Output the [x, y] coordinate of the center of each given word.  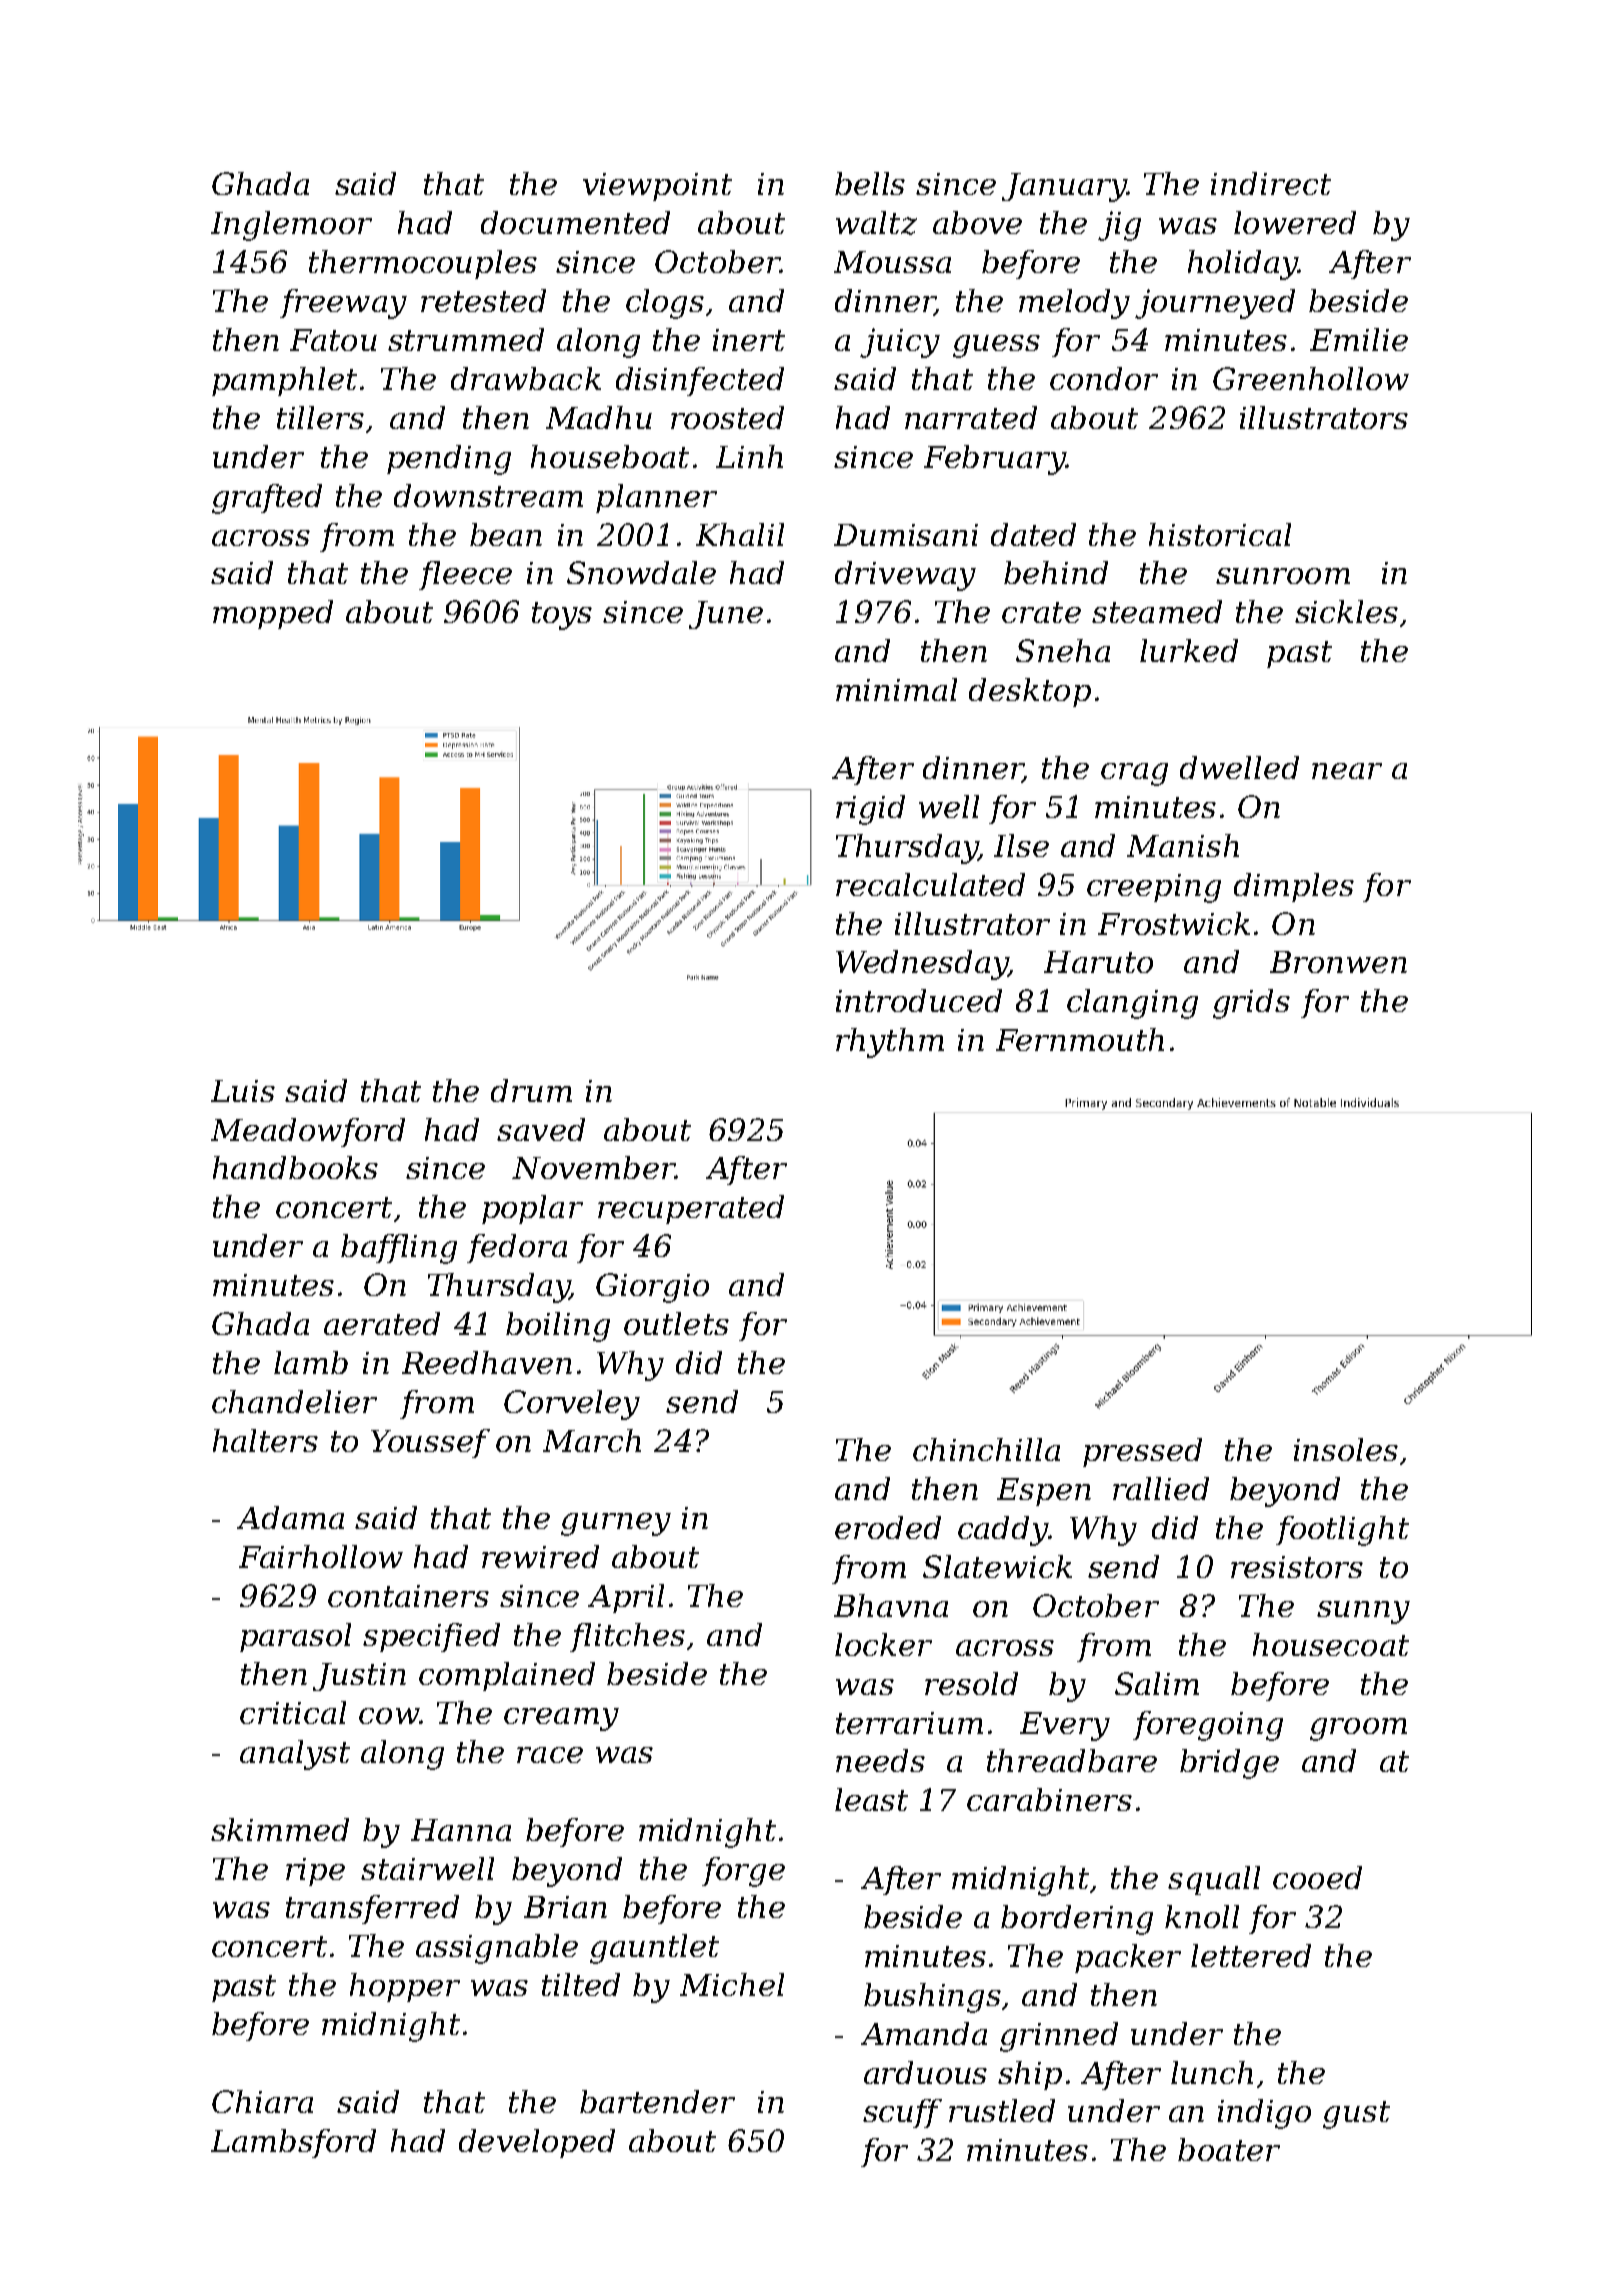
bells [870, 183]
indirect [1271, 183]
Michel [732, 1984]
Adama [290, 1517]
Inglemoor [291, 226]
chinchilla [986, 1449]
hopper [405, 1987]
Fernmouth [1080, 1039]
